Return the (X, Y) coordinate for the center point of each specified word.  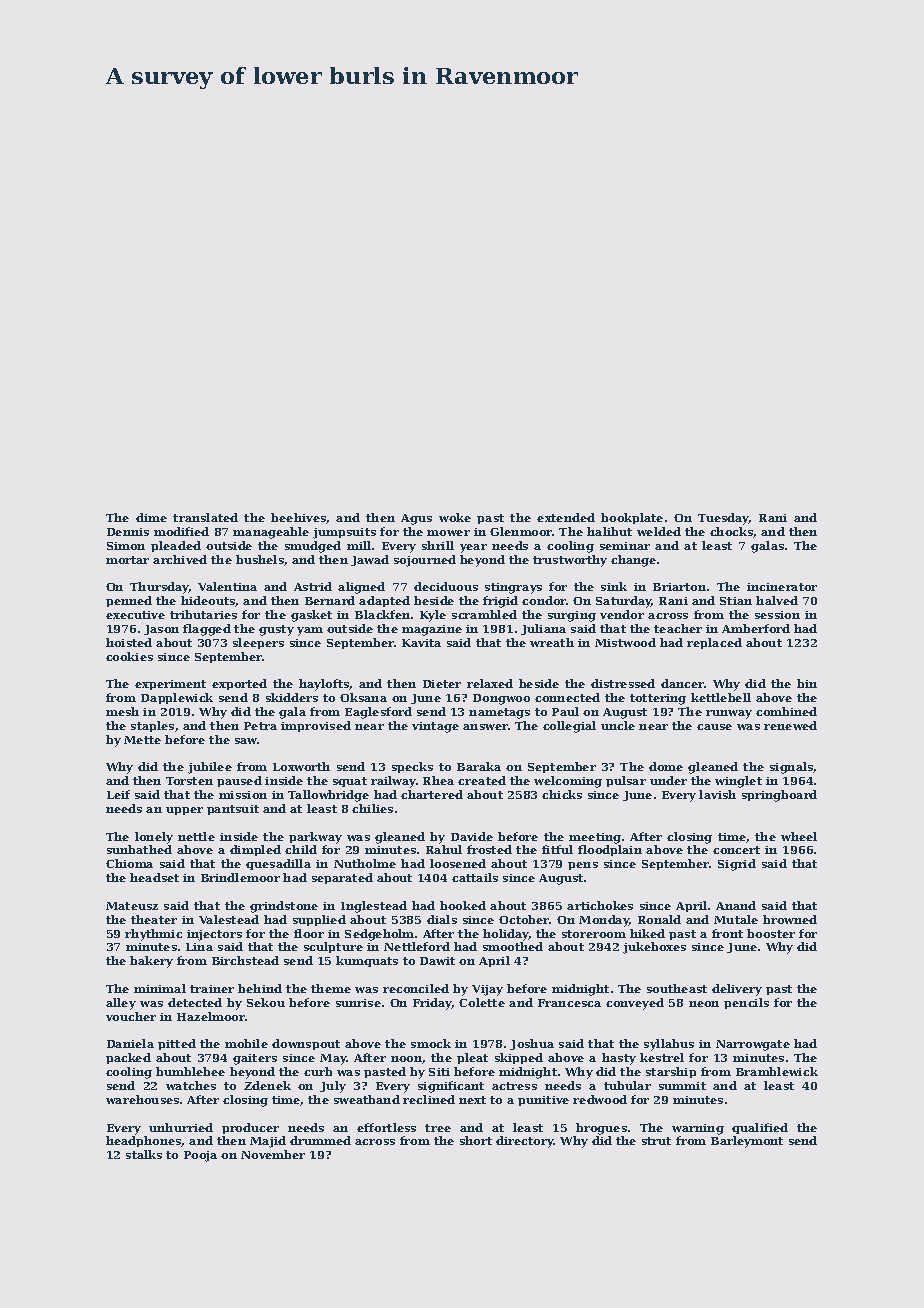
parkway (315, 838)
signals (792, 768)
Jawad (370, 560)
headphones (144, 1141)
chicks (562, 794)
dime (151, 517)
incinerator (782, 587)
